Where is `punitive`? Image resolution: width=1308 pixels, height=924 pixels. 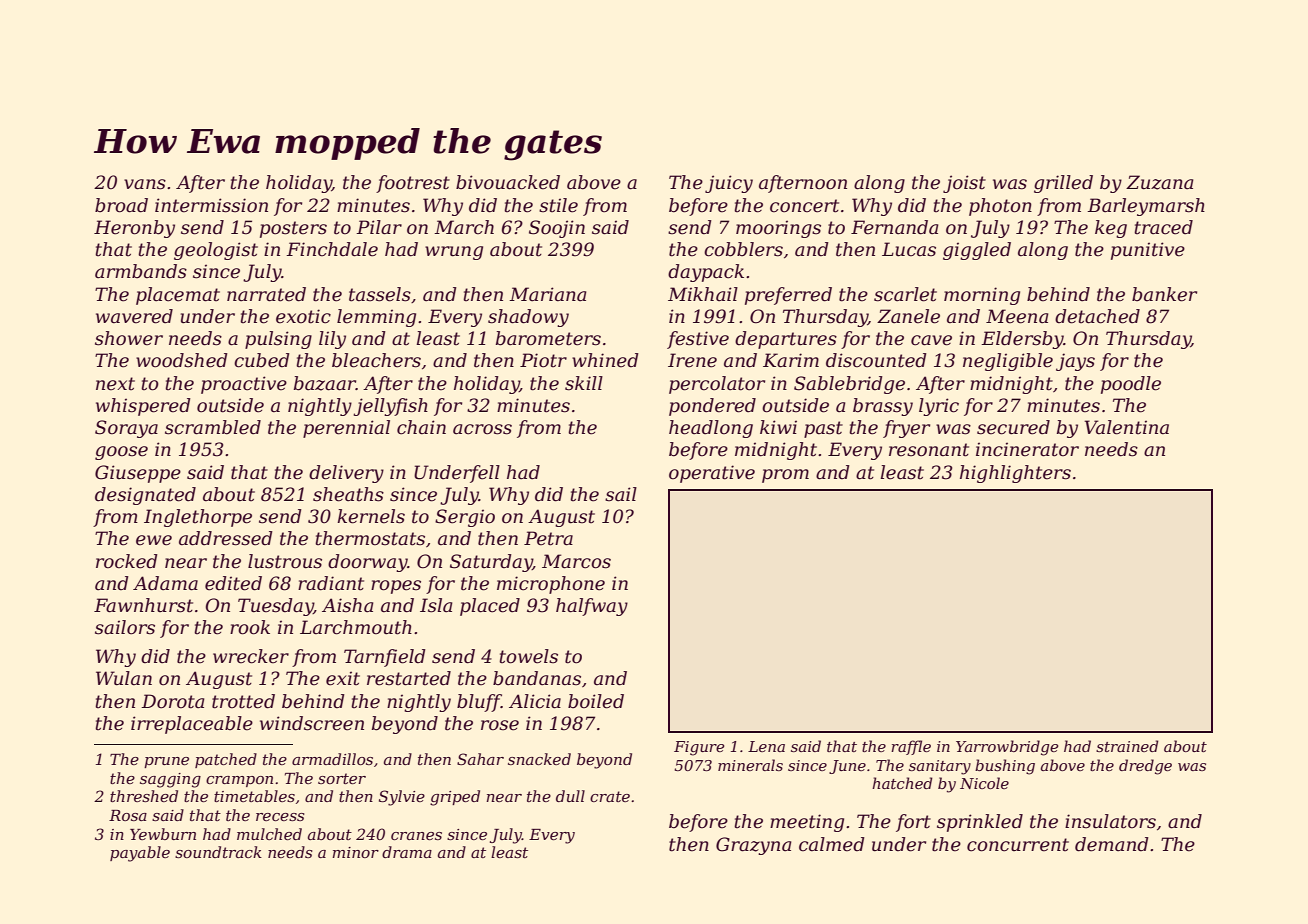 punitive is located at coordinates (1148, 251).
